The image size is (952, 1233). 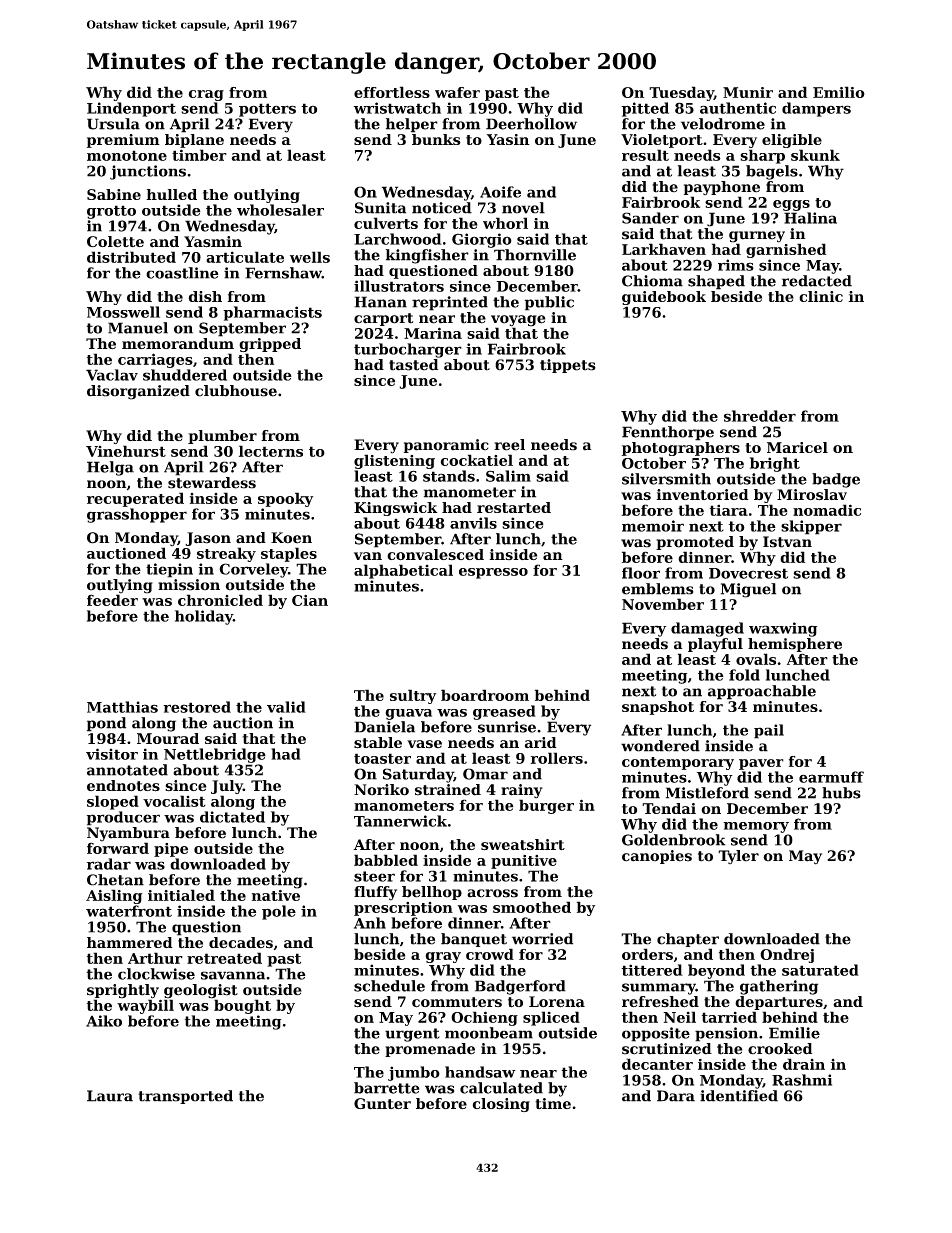 I want to click on Munir, so click(x=748, y=92).
